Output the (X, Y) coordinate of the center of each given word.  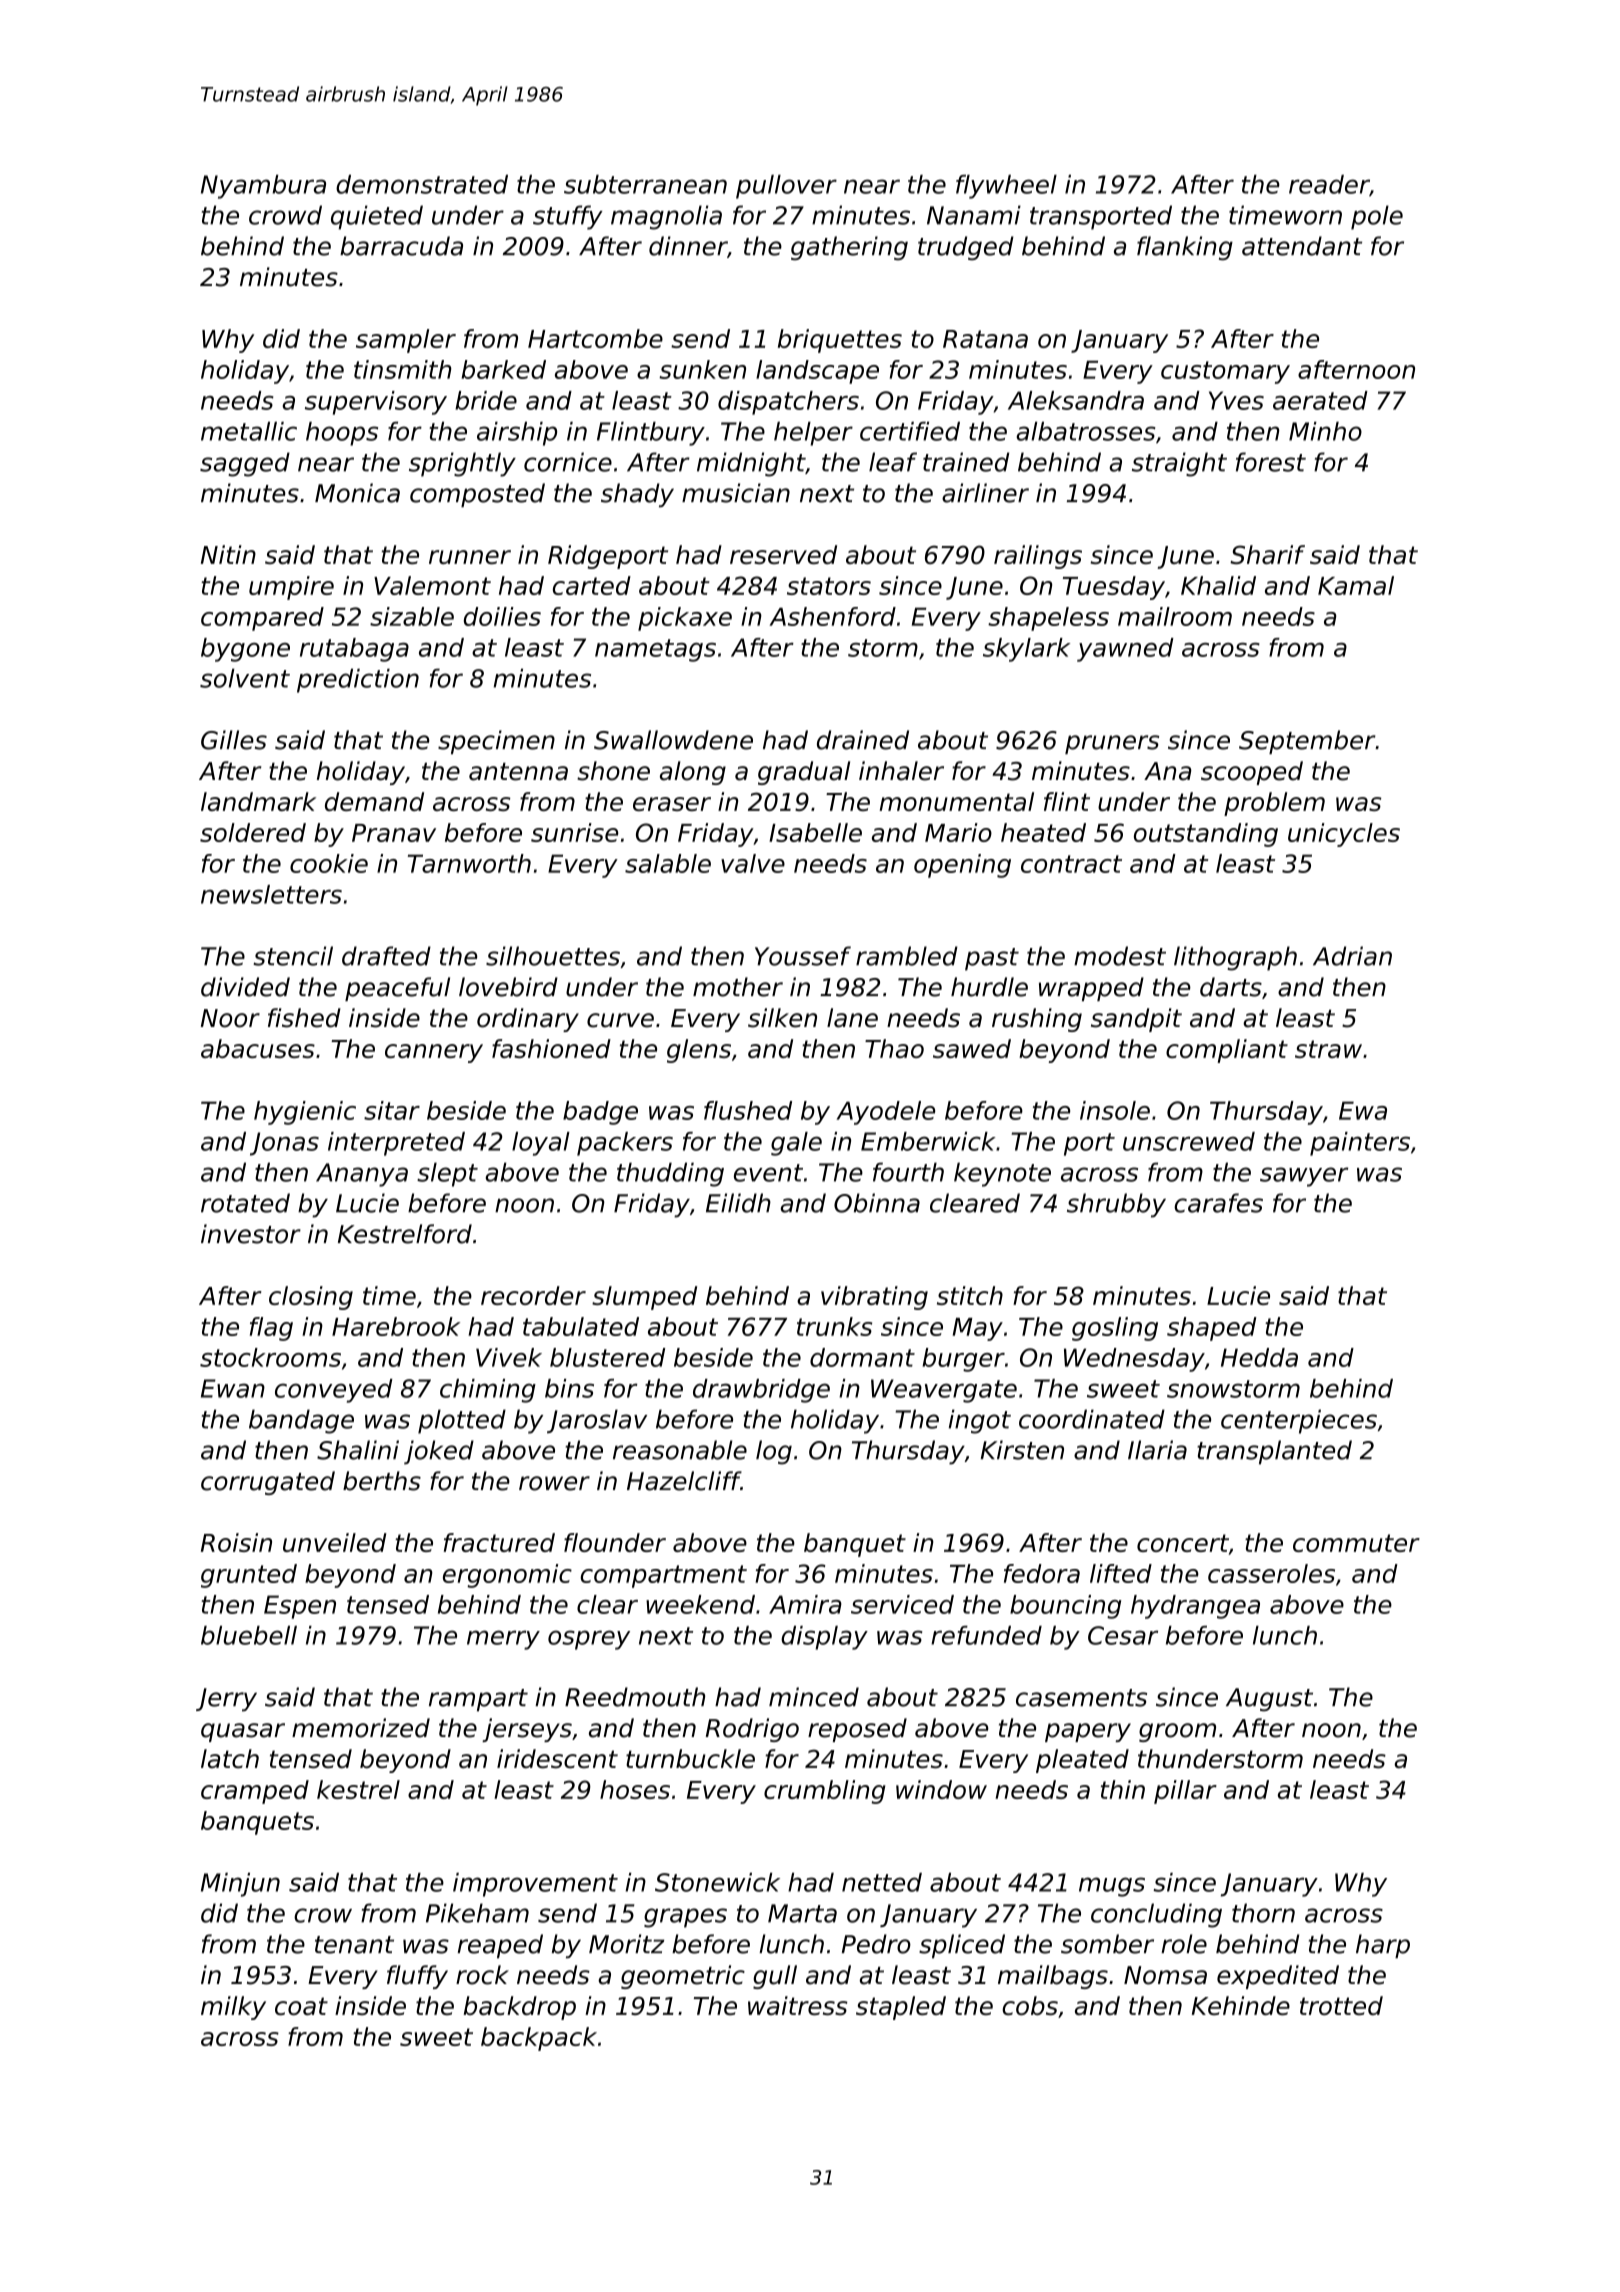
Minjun (240, 1885)
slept (447, 1174)
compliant (1227, 1051)
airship (517, 434)
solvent (245, 678)
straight (1179, 464)
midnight (751, 464)
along (693, 773)
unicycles (1344, 835)
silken (782, 1018)
